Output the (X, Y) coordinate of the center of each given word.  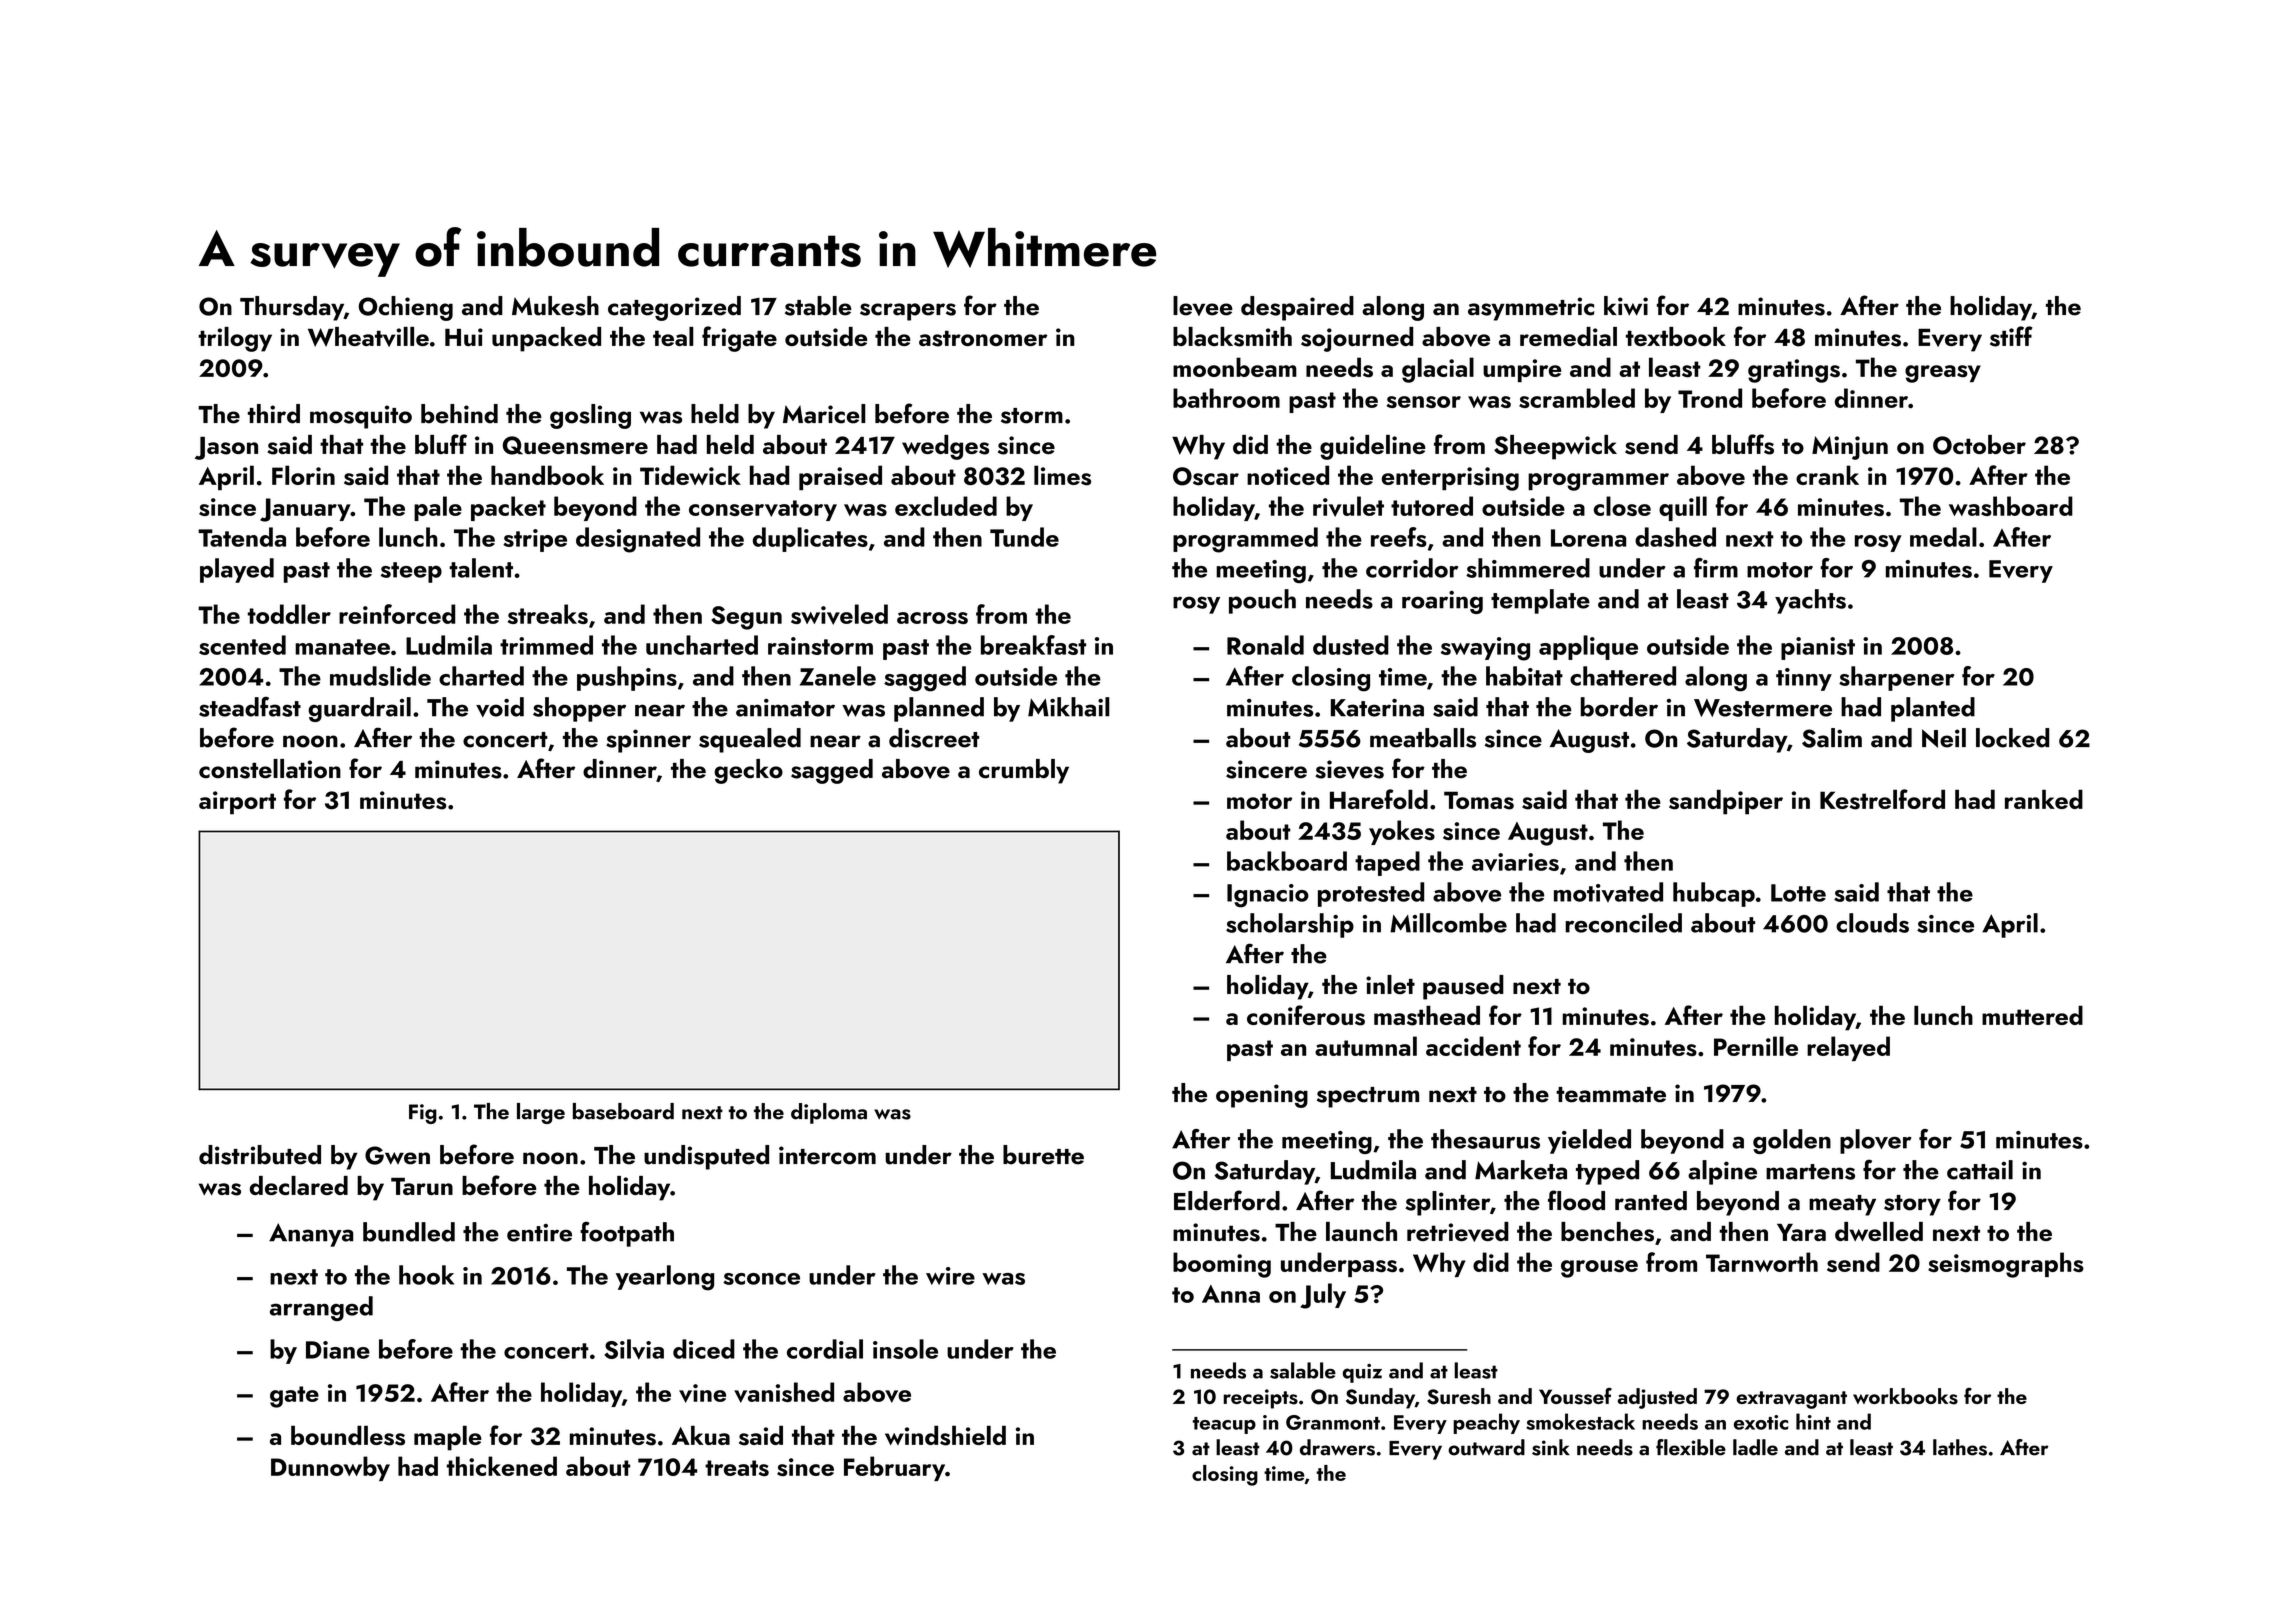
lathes (1960, 1447)
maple (448, 1438)
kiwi (1626, 306)
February (894, 1468)
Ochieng (406, 308)
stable (818, 306)
